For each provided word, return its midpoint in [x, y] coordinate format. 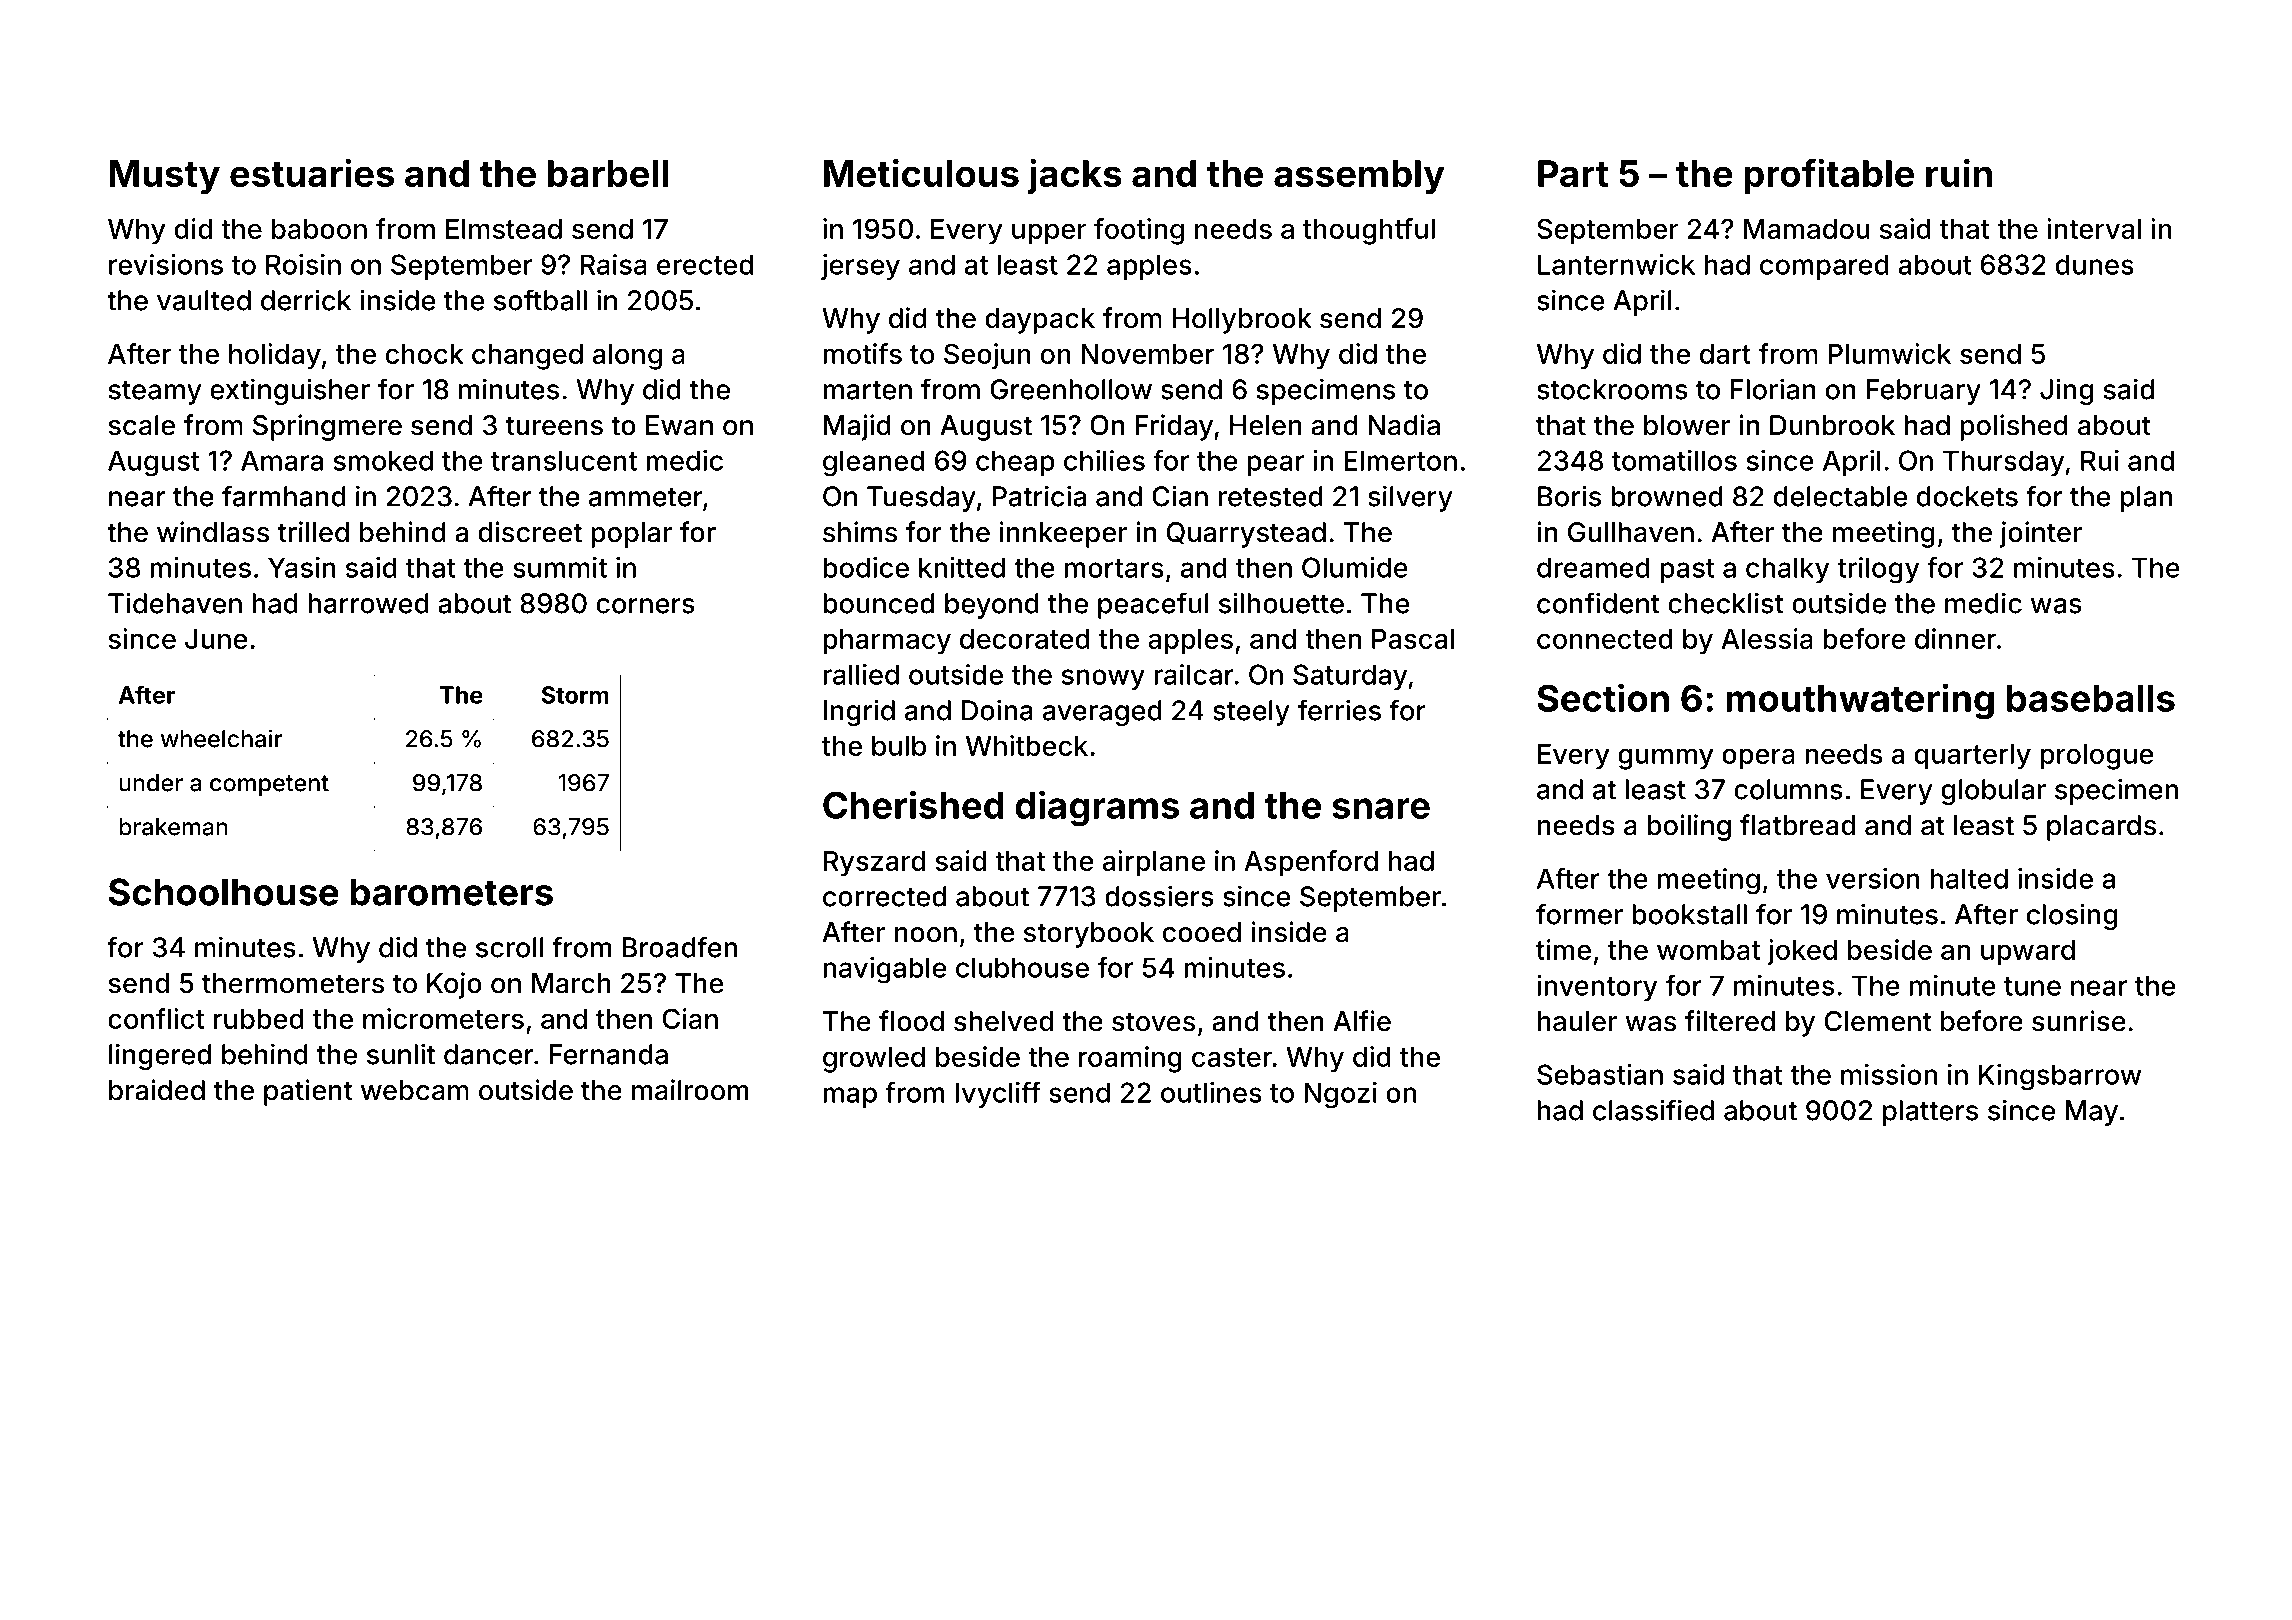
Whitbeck [1027, 745]
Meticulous [921, 173]
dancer [488, 1054]
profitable [1829, 176]
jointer [2041, 534]
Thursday [2003, 463]
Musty [164, 177]
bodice [866, 567]
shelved [1003, 1021]
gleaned [873, 463]
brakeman [173, 827]
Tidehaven [175, 603]
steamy [155, 393]
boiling [1689, 827]
